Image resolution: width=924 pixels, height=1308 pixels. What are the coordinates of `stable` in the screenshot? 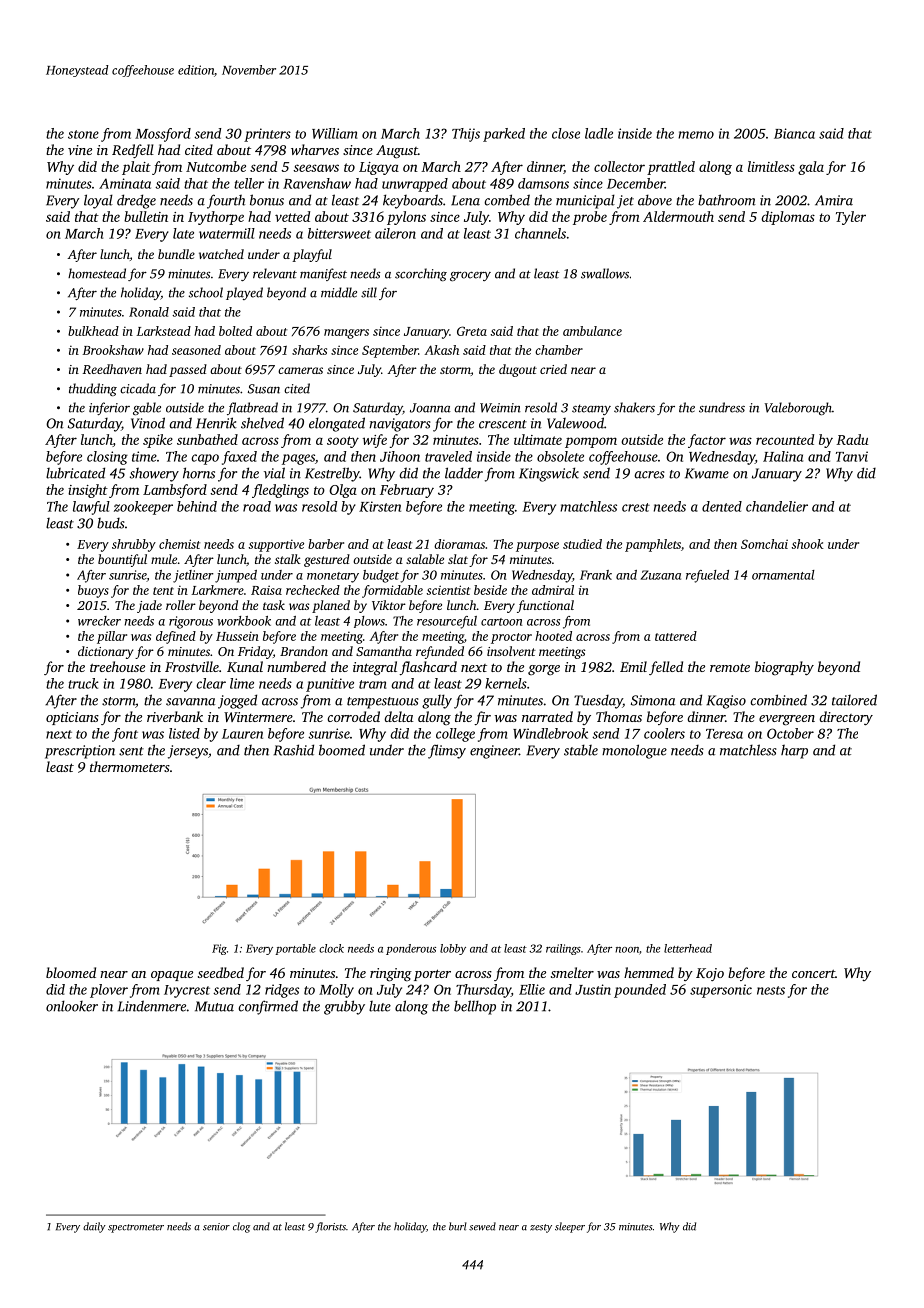 It's located at (581, 750).
